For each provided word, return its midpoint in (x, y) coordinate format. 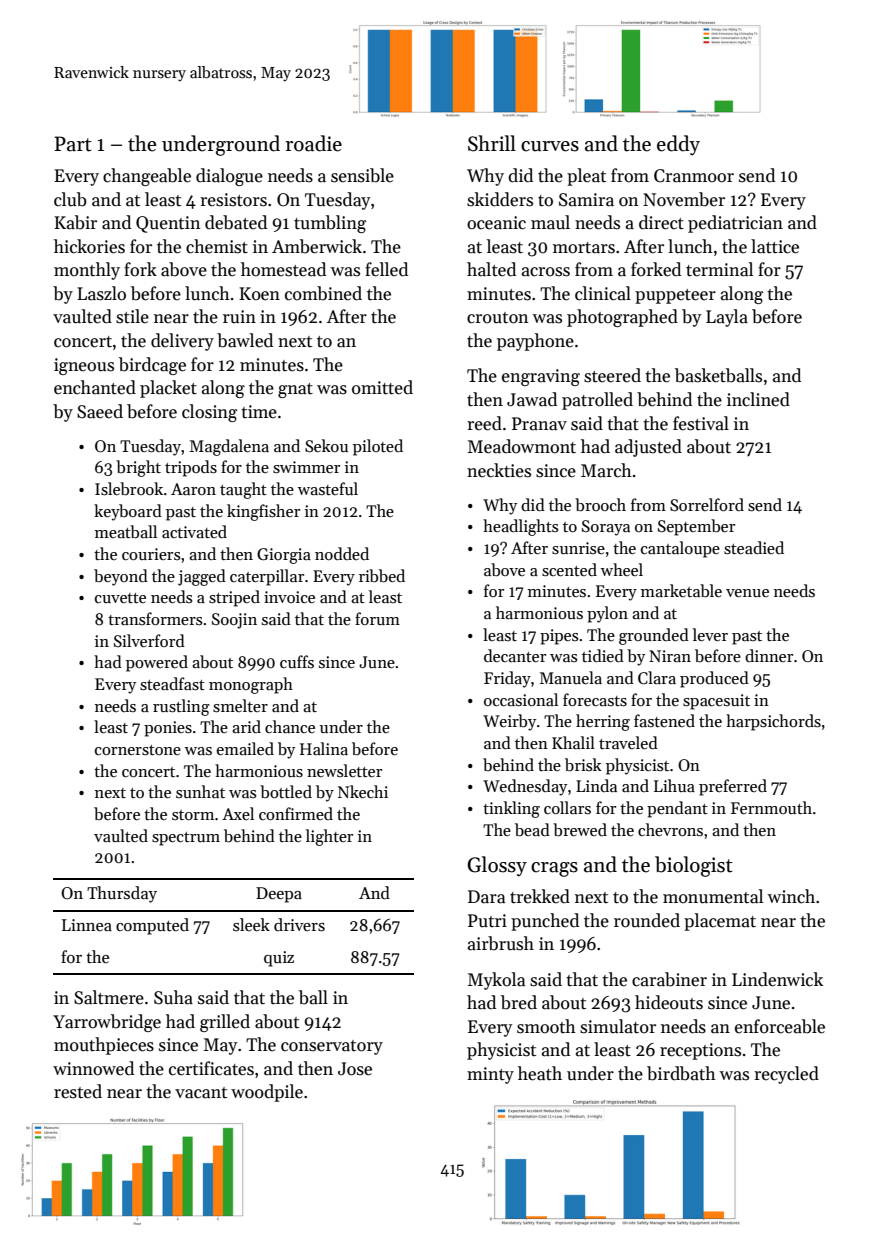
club (70, 199)
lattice (775, 246)
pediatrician (735, 224)
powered (157, 663)
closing (209, 413)
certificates (211, 1068)
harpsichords (773, 722)
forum (377, 618)
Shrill (492, 143)
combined (323, 293)
